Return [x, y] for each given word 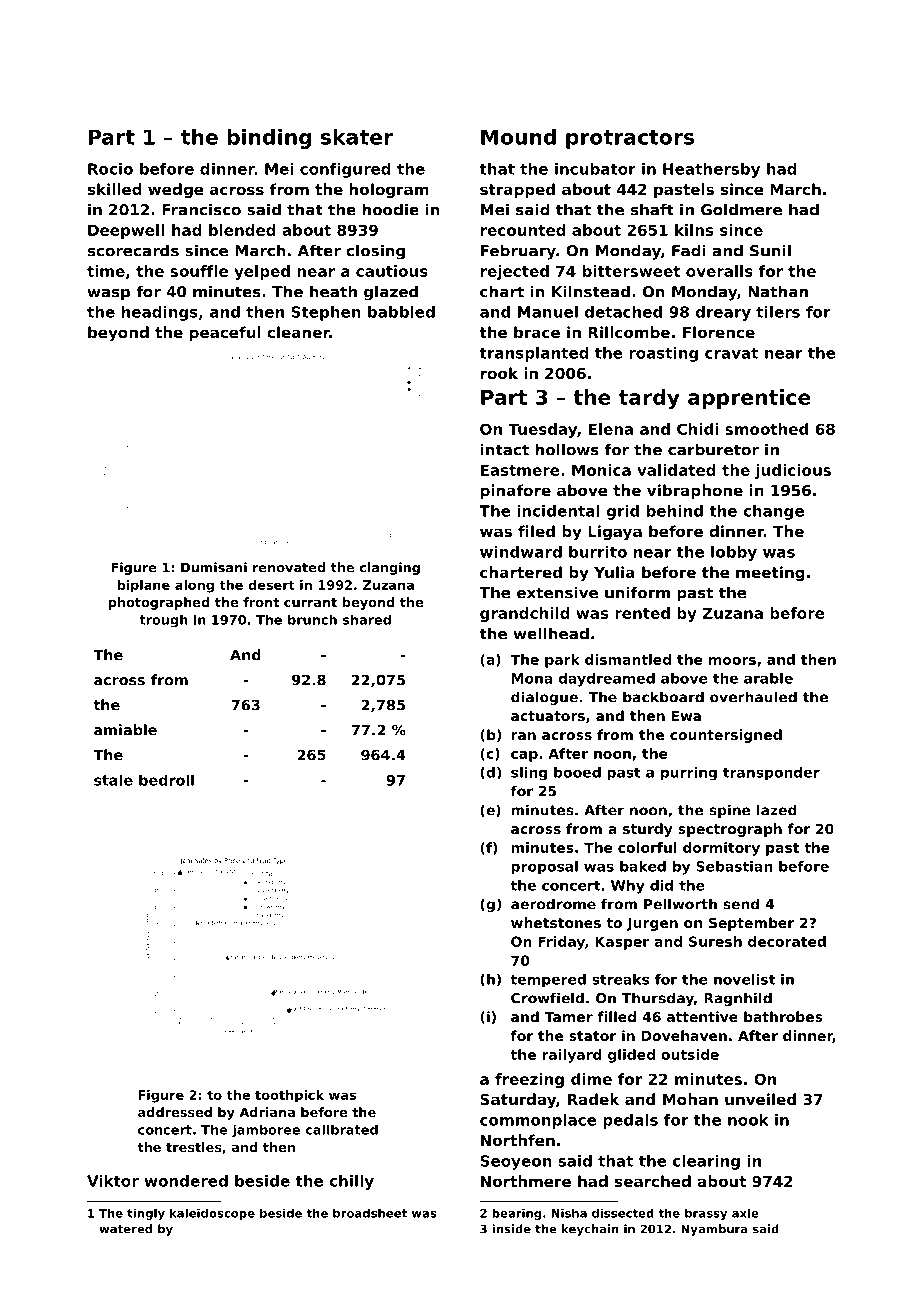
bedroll [166, 780]
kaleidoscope [212, 1214]
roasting [663, 354]
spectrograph [730, 830]
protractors [630, 139]
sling [529, 774]
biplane [143, 586]
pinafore [516, 491]
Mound [518, 137]
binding [269, 139]
